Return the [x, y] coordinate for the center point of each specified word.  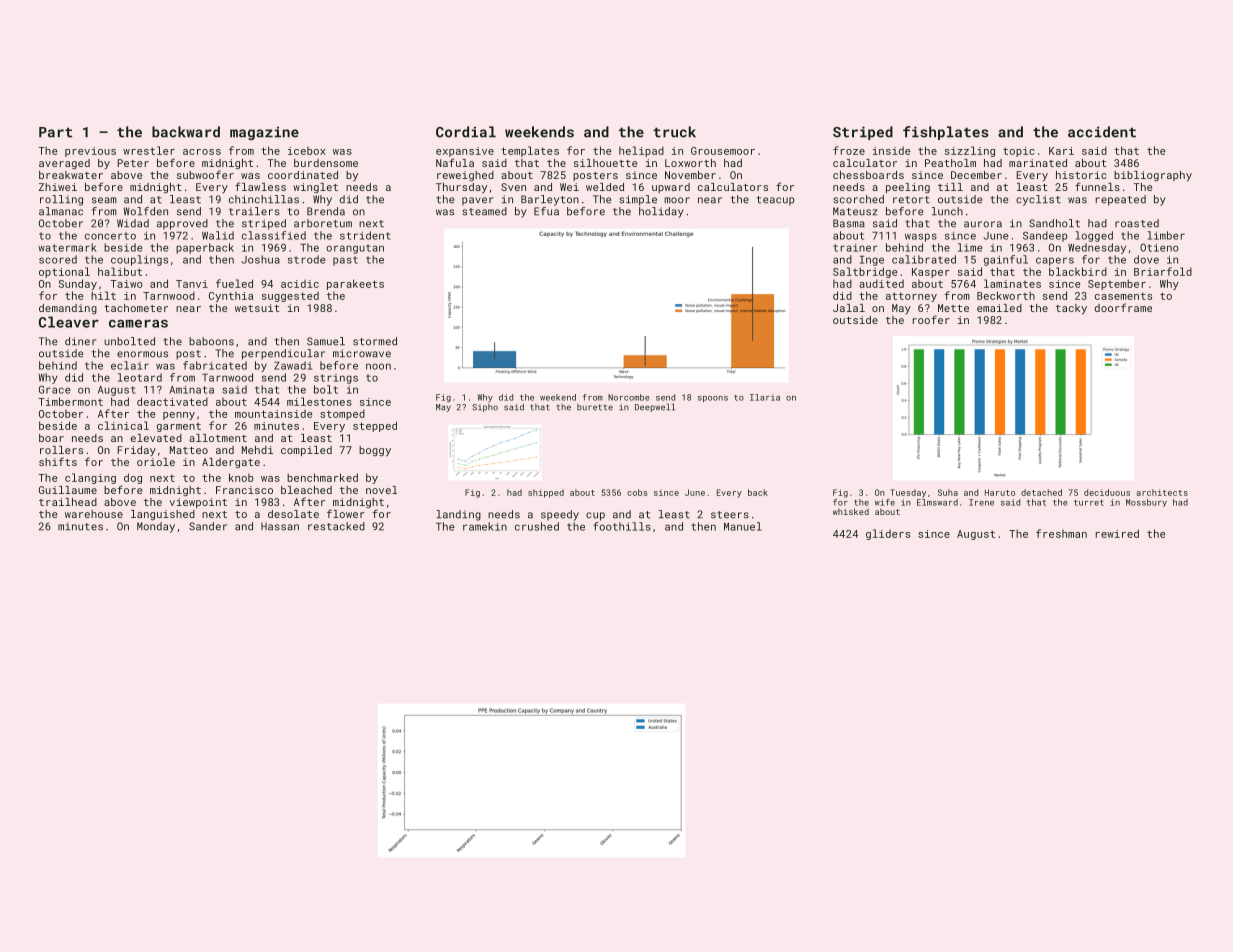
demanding [68, 309]
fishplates [945, 133]
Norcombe [629, 397]
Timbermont [70, 401]
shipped [546, 493]
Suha [948, 492]
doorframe [1123, 307]
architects [1162, 492]
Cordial [466, 132]
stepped [375, 426]
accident [1102, 132]
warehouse [94, 514]
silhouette [605, 163]
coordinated [303, 175]
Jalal [849, 308]
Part [55, 132]
